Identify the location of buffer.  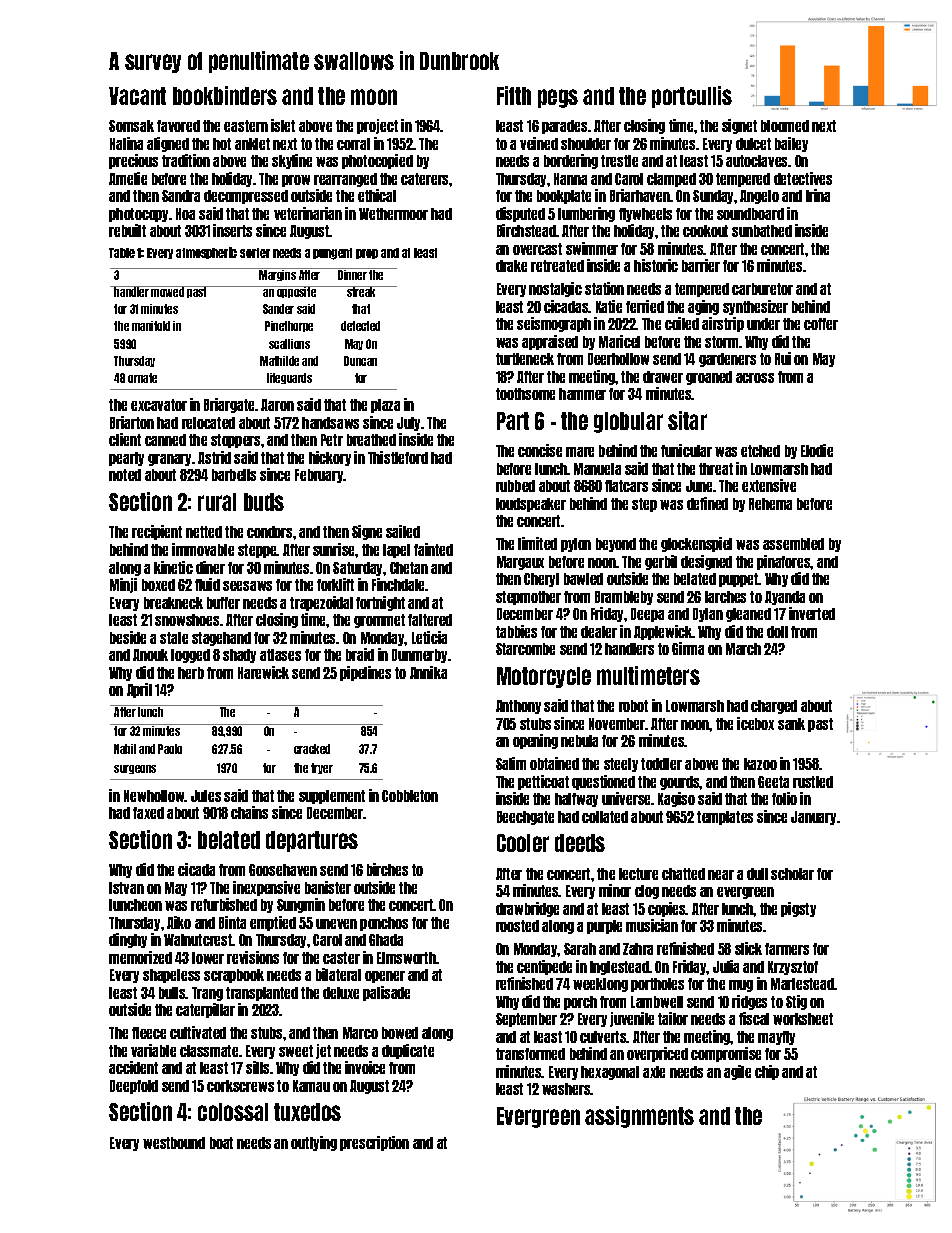
(223, 603).
